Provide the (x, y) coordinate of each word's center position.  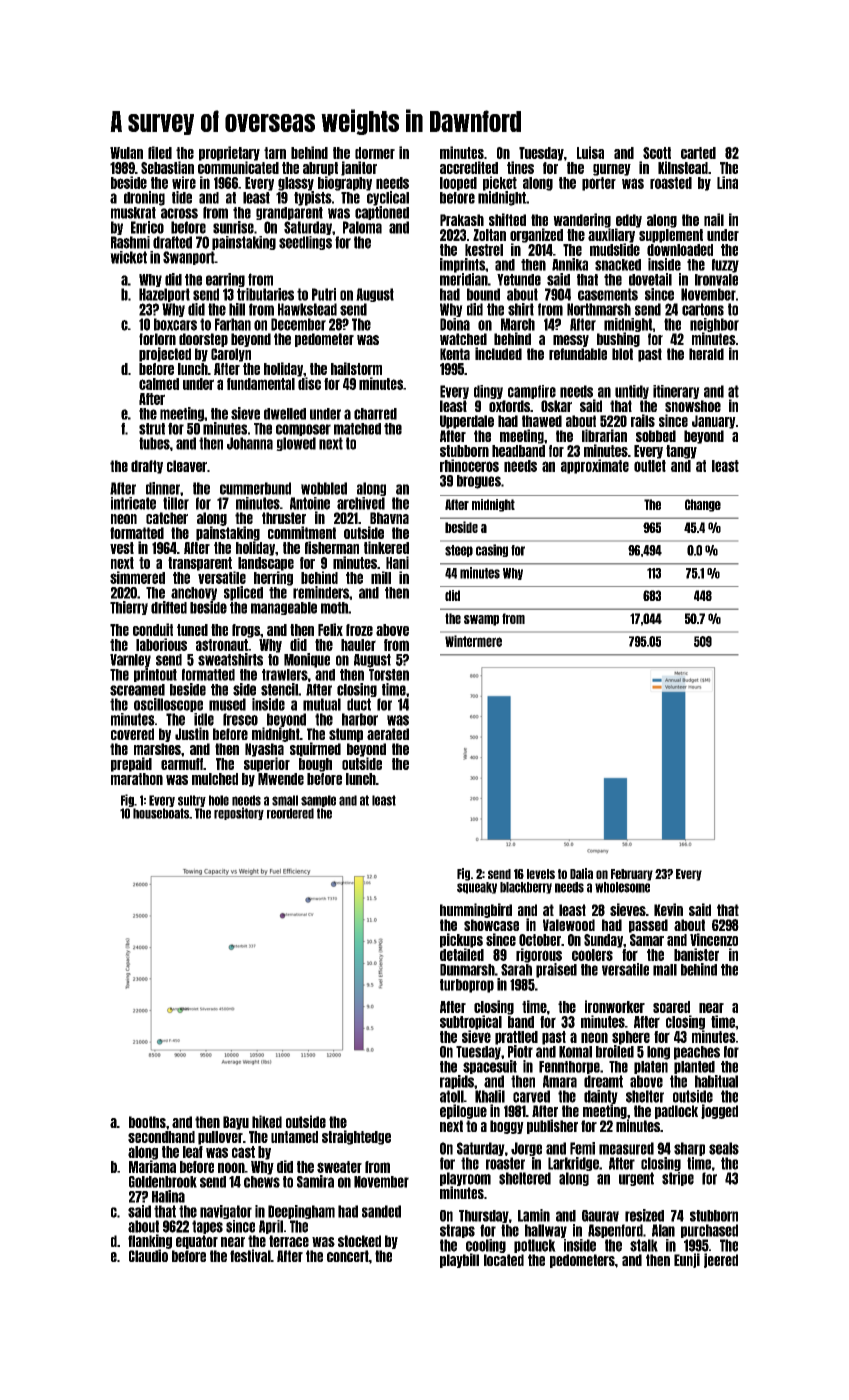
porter (599, 184)
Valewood (569, 925)
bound (483, 294)
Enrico (147, 227)
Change (703, 505)
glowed (296, 444)
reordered (290, 813)
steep (459, 551)
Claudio (148, 1255)
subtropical (471, 1022)
